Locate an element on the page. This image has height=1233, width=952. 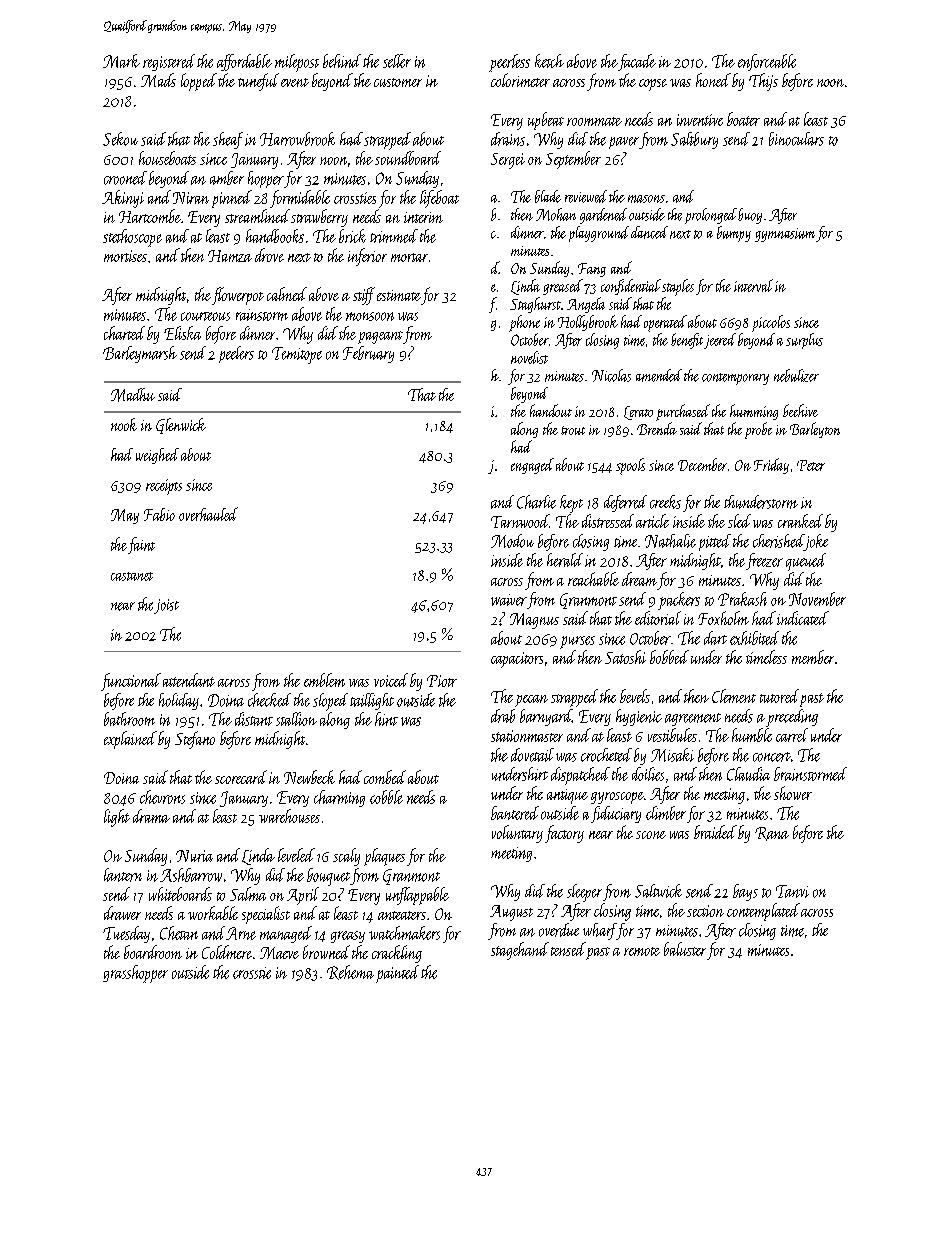
ketch is located at coordinates (549, 61).
